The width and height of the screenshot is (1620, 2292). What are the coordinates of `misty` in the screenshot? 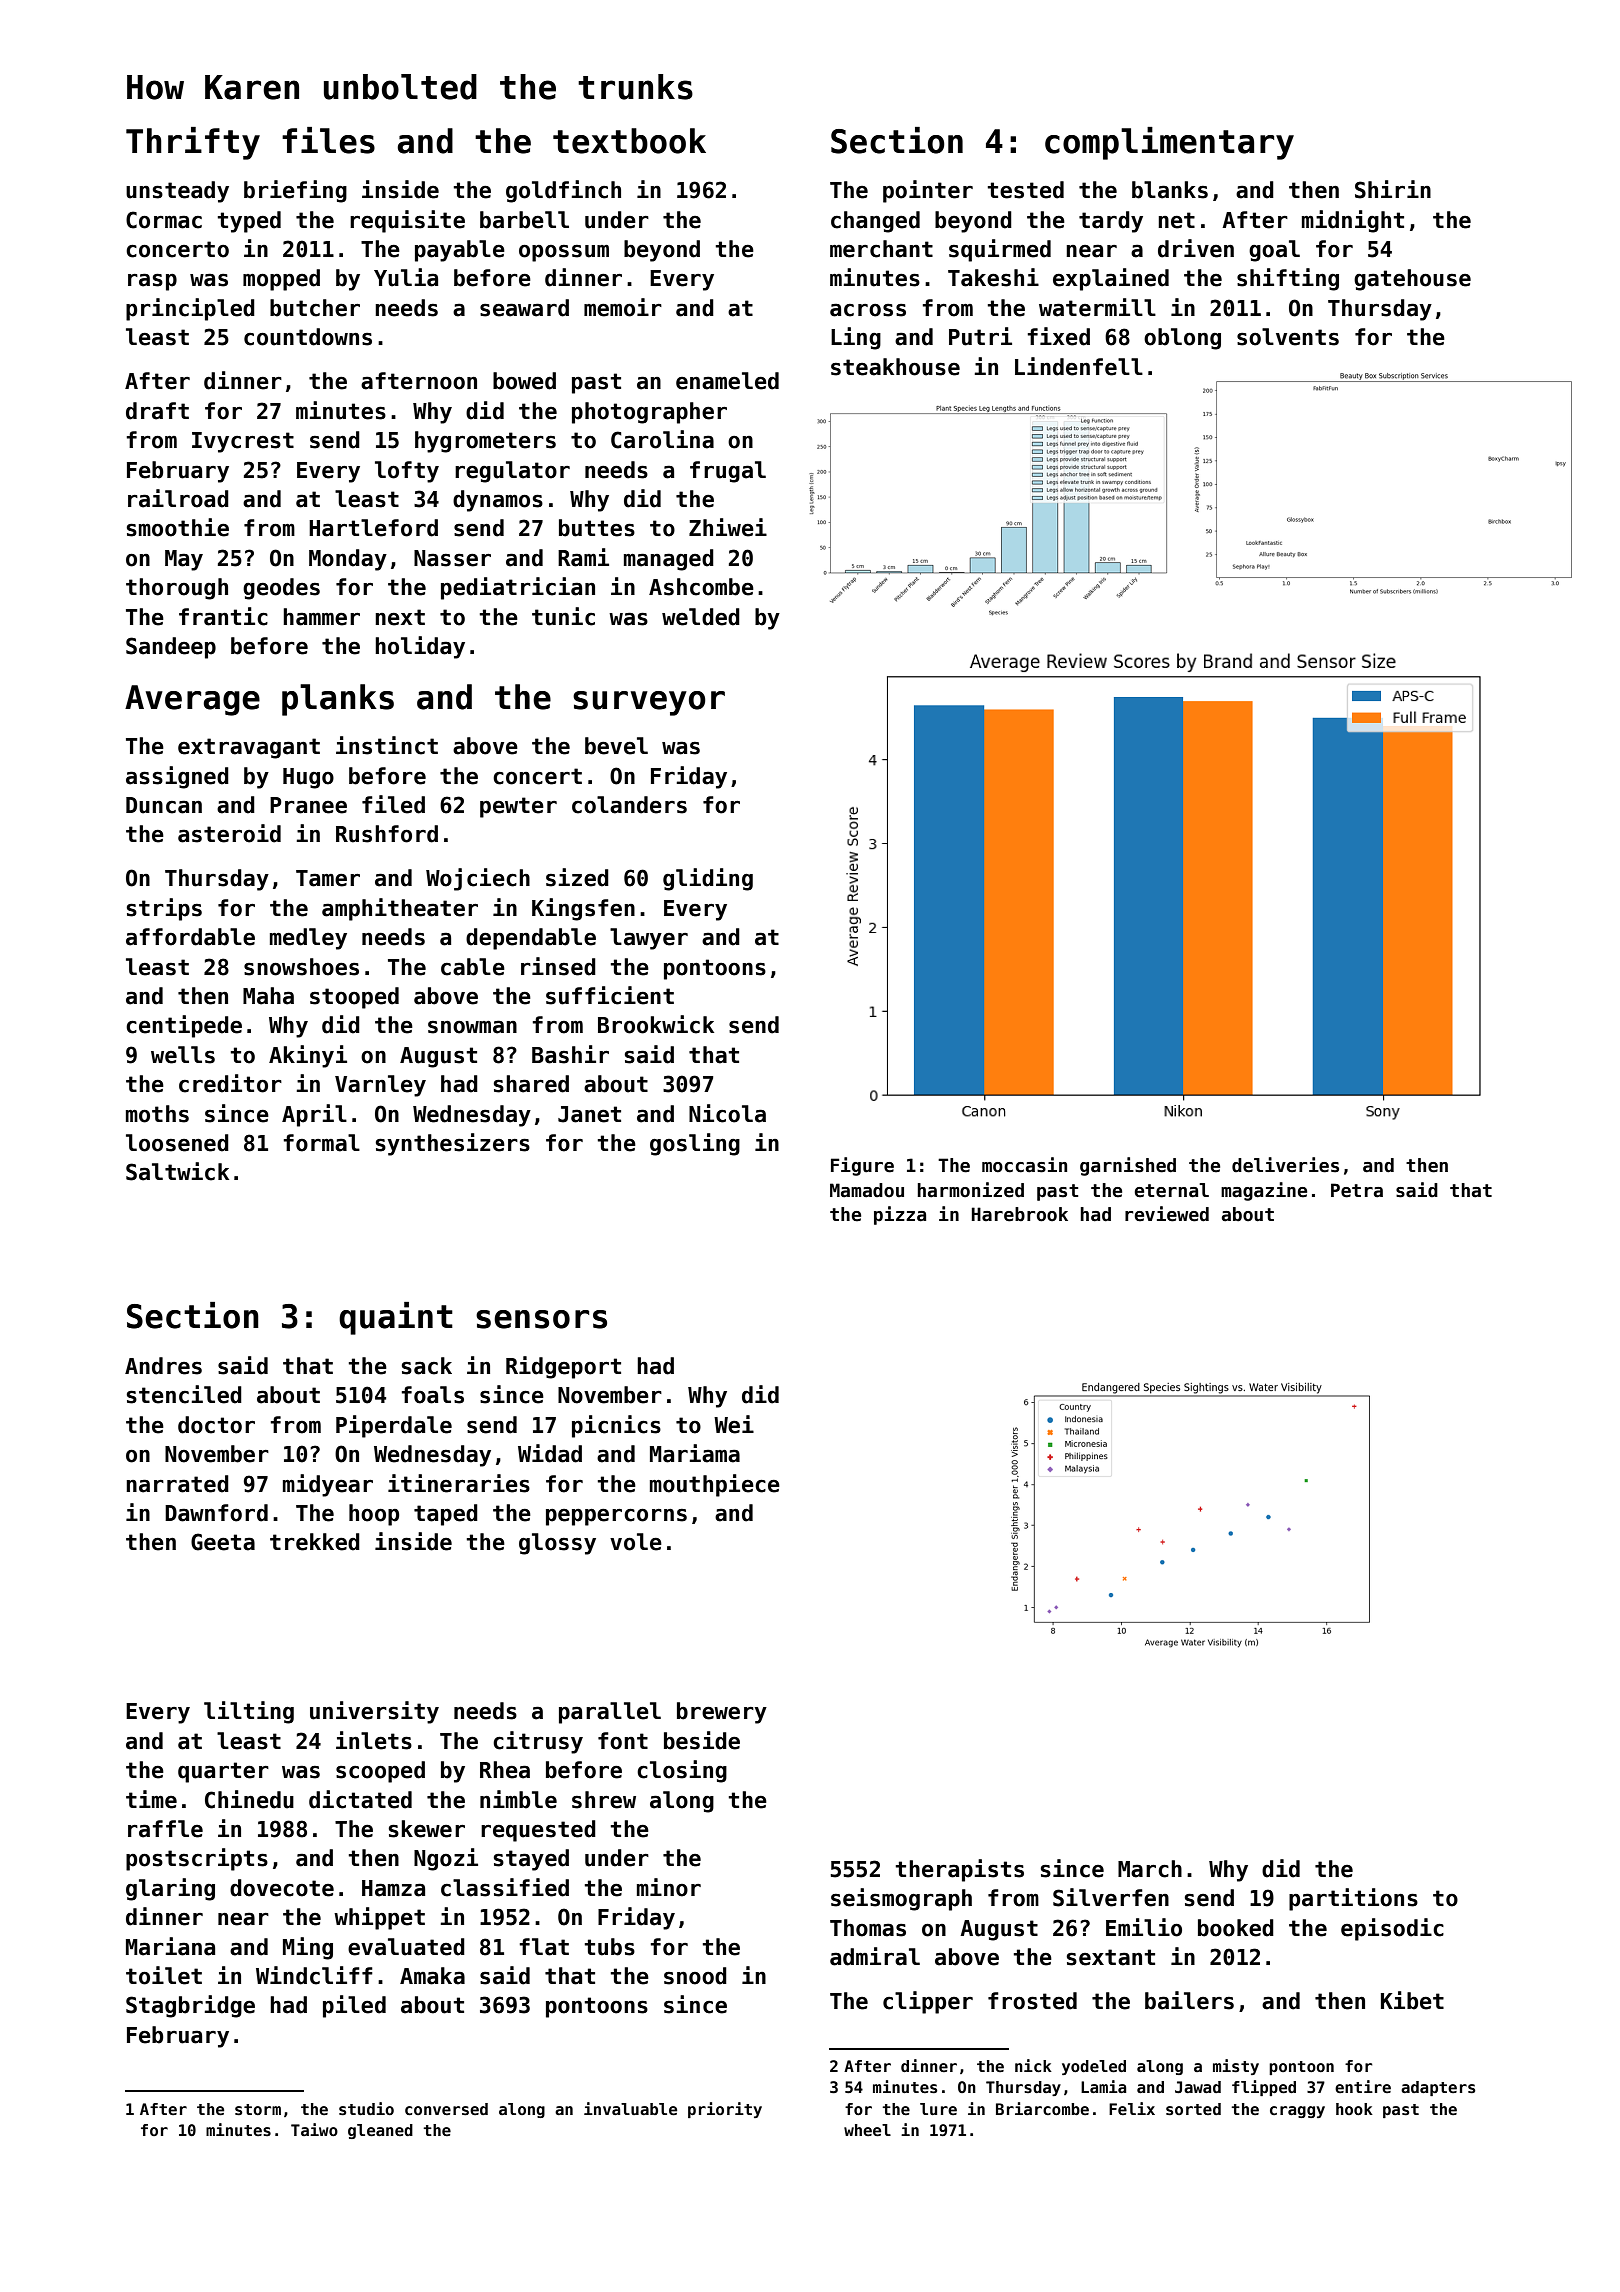 It's located at (1236, 2067).
